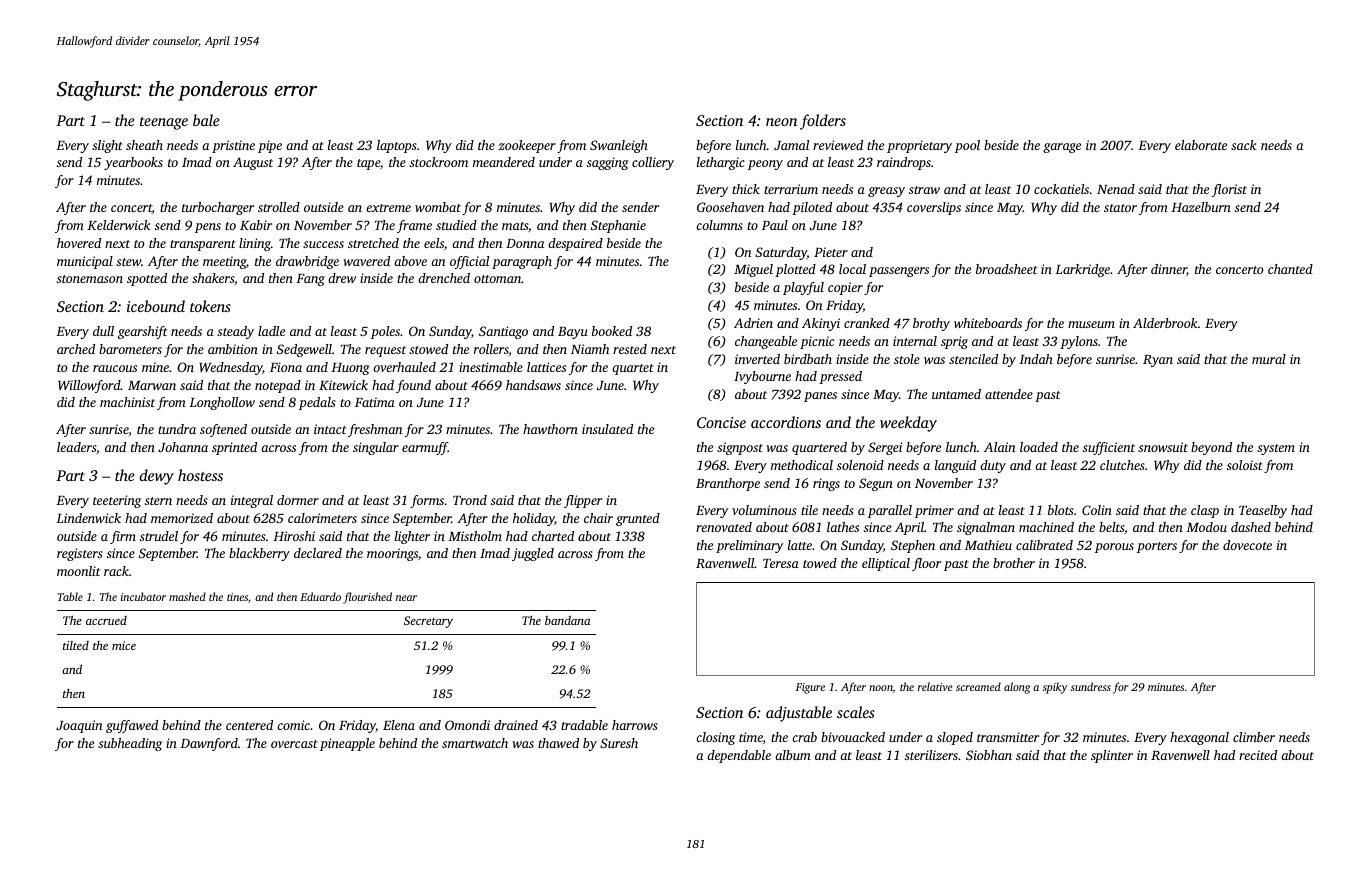  Describe the element at coordinates (117, 501) in the screenshot. I see `teetering` at that location.
